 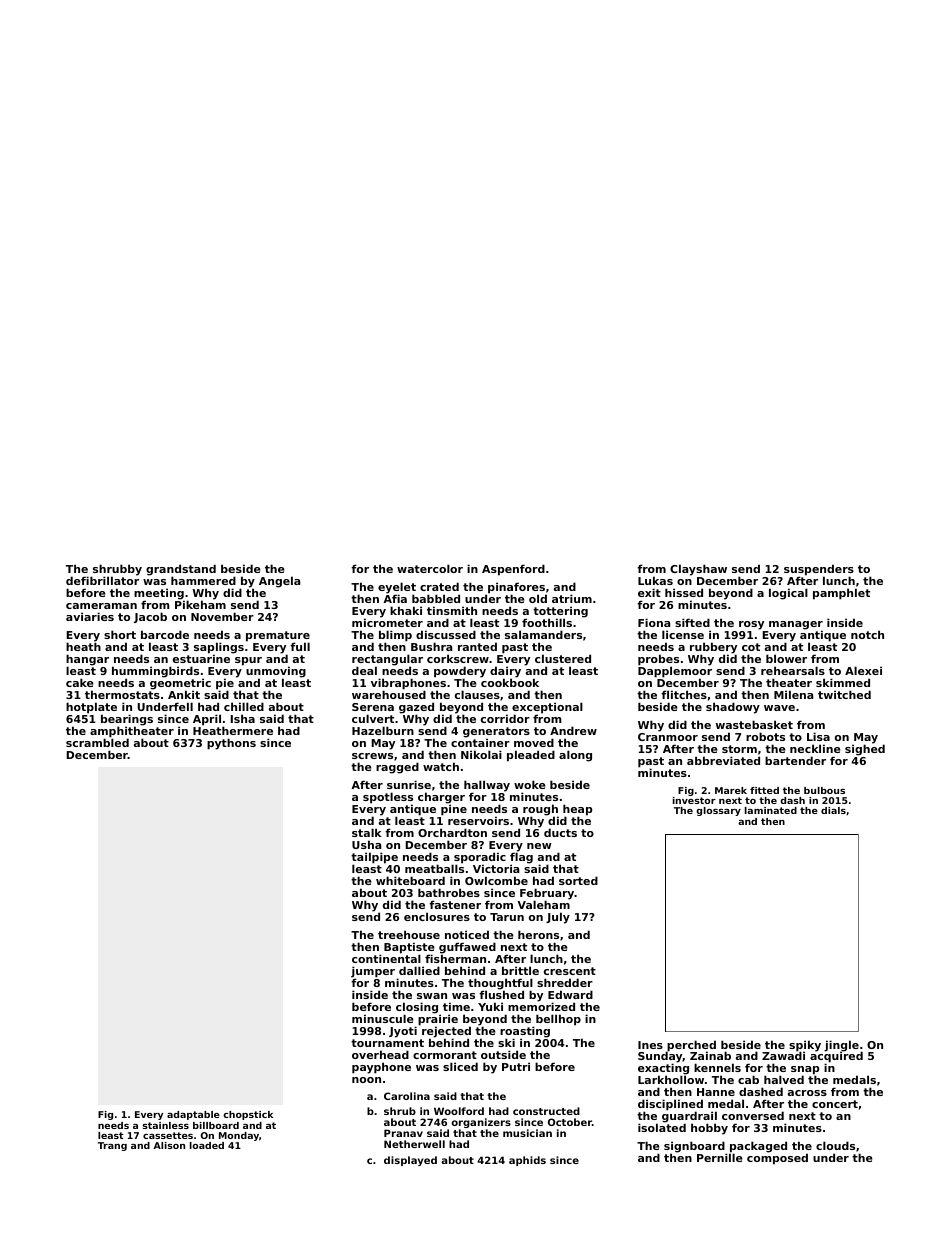 What do you see at coordinates (534, 742) in the screenshot?
I see `moved` at bounding box center [534, 742].
